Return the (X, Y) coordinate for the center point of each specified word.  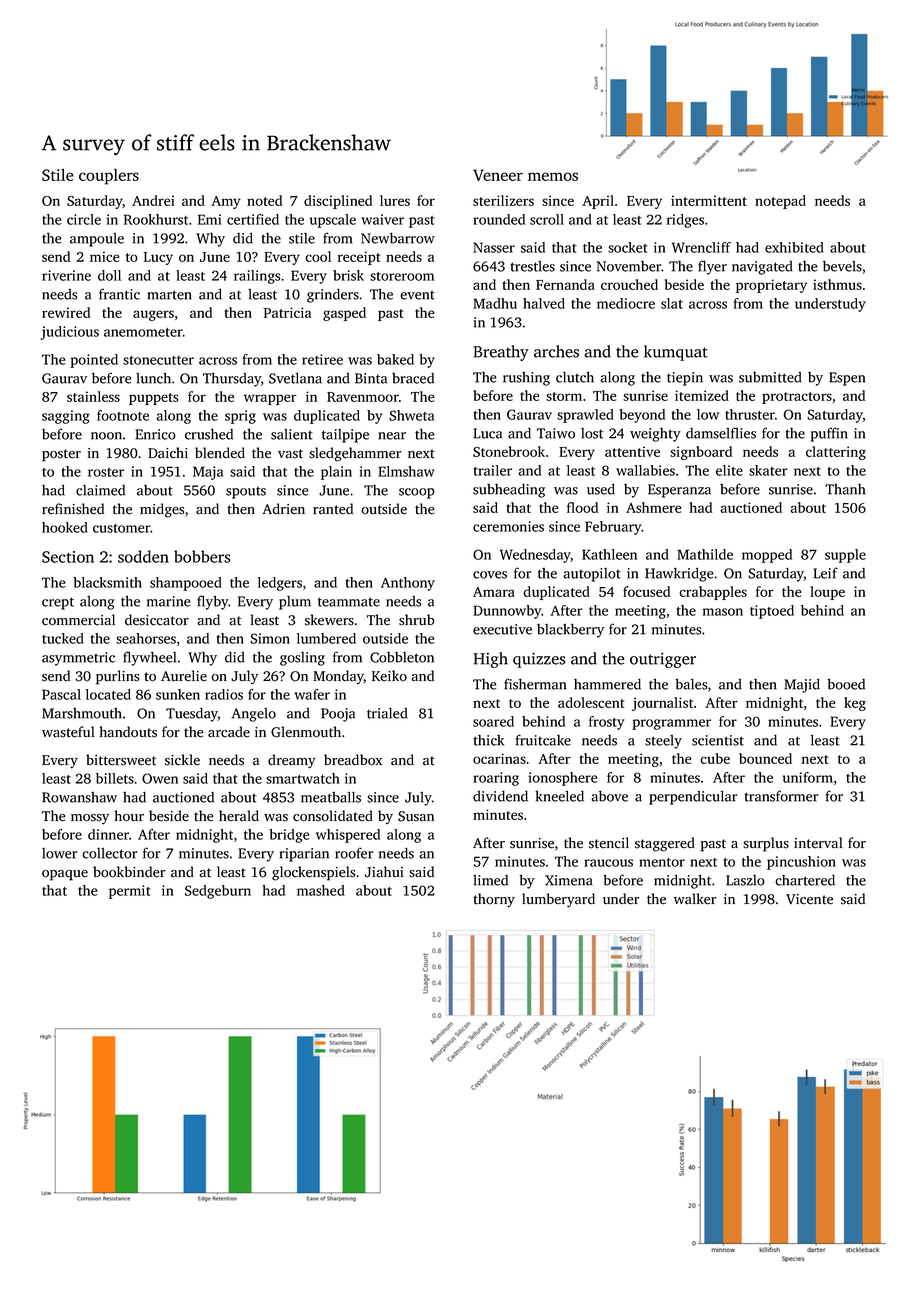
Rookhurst (156, 219)
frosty (607, 723)
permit (130, 892)
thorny (494, 900)
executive (502, 629)
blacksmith (107, 582)
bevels (842, 266)
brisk (348, 275)
